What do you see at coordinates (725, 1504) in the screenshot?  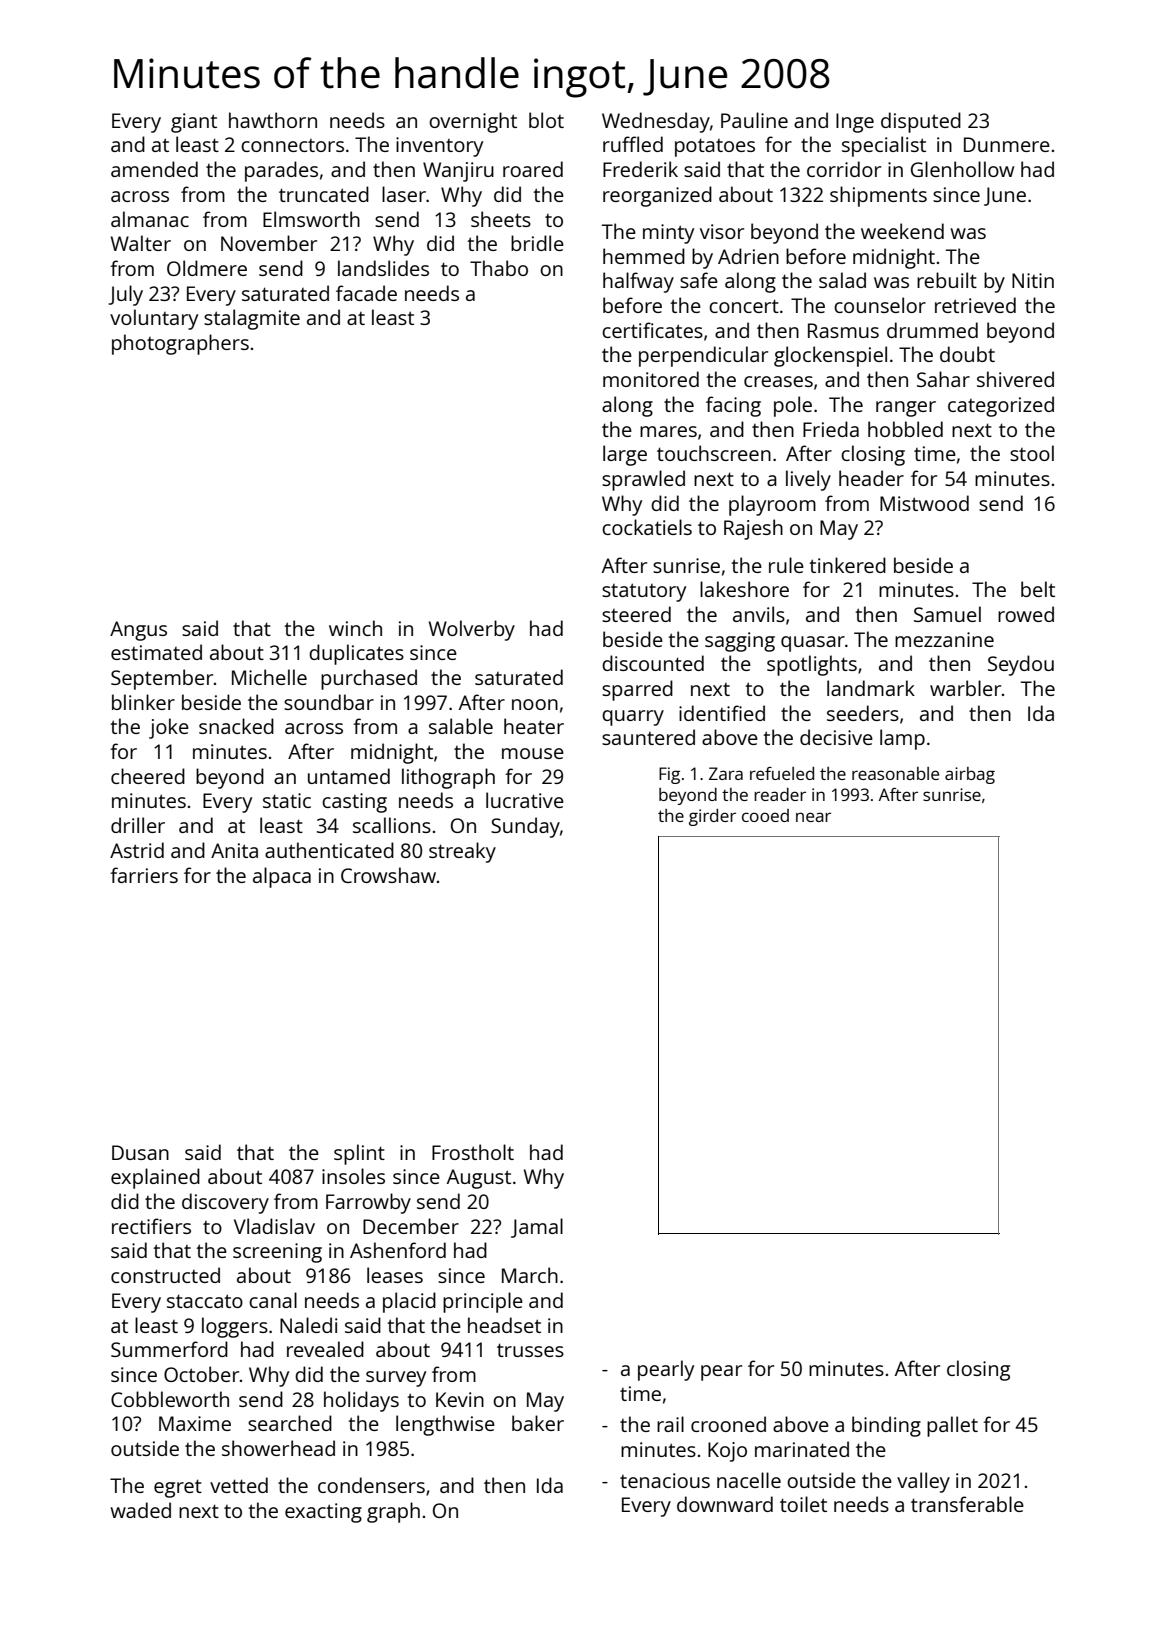 I see `downward` at bounding box center [725, 1504].
